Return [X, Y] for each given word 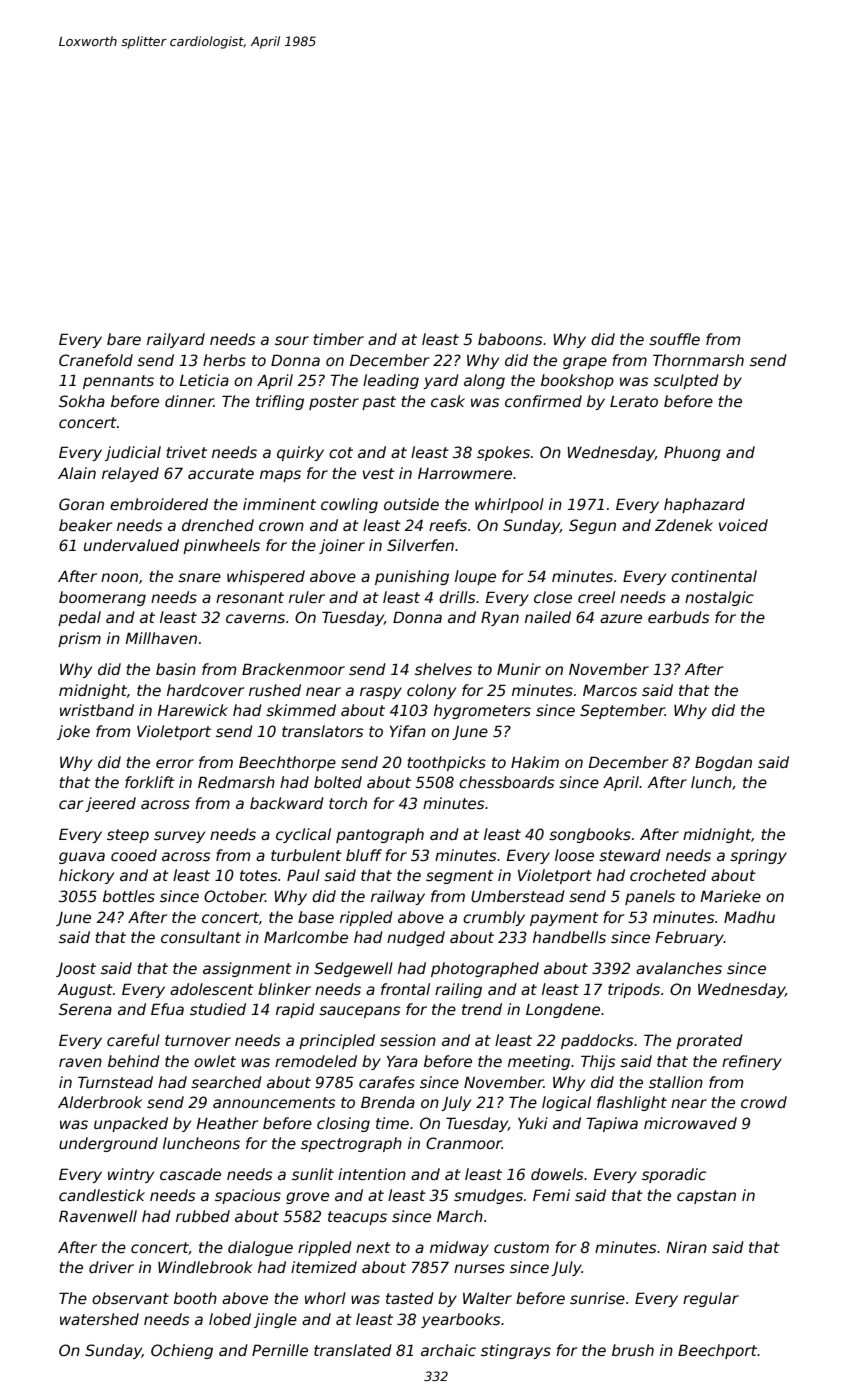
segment [460, 877]
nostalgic [719, 598]
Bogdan [723, 763]
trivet [186, 452]
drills [457, 597]
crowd [764, 1102]
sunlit [313, 1174]
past [379, 403]
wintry [131, 1175]
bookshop [577, 381]
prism [79, 639]
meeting [539, 1062]
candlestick [102, 1195]
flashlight [632, 1103]
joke [73, 732]
